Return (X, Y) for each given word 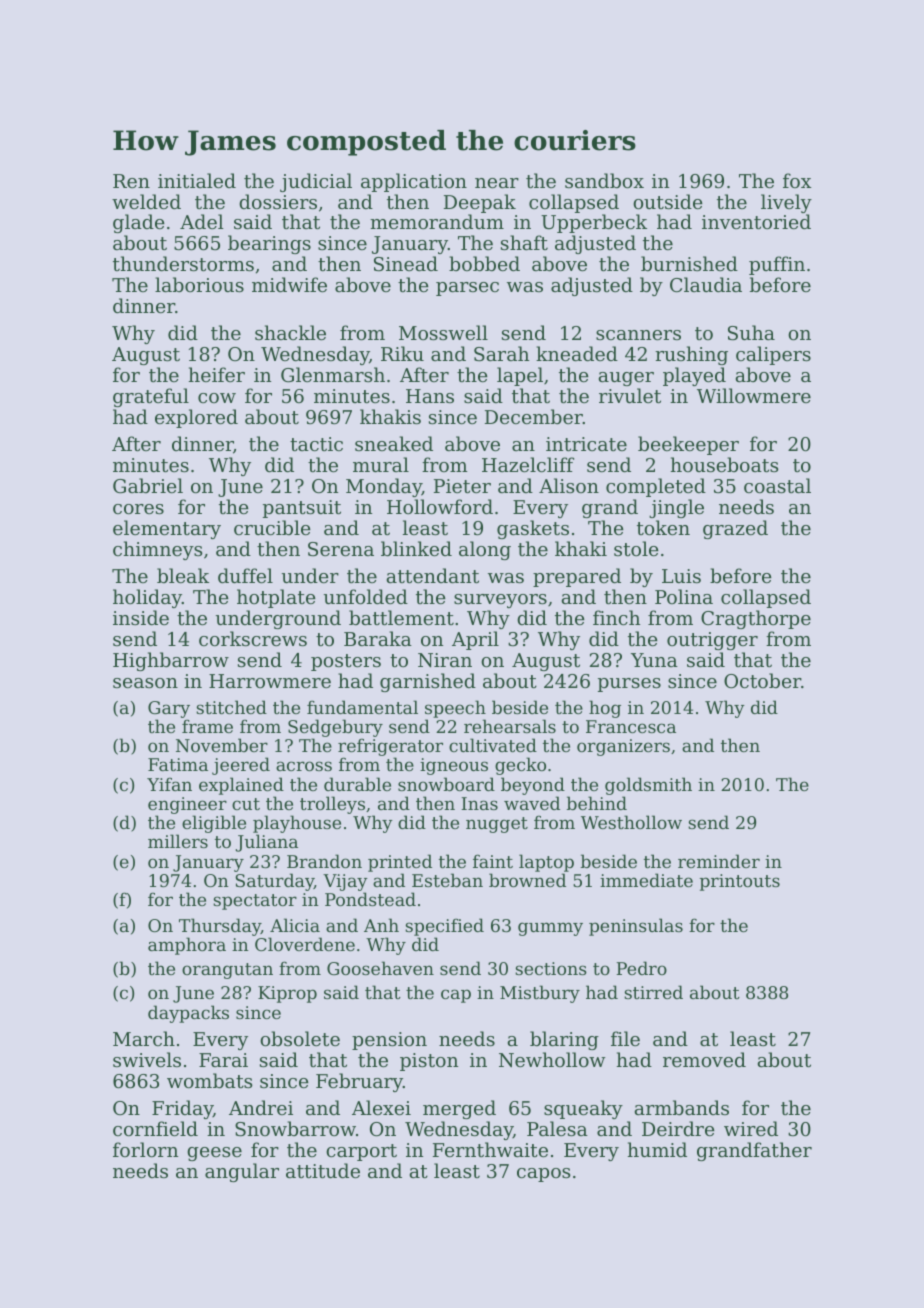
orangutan (227, 971)
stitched (231, 707)
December (534, 416)
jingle (676, 508)
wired (751, 1128)
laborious (199, 284)
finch (616, 617)
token (663, 527)
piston (429, 1062)
